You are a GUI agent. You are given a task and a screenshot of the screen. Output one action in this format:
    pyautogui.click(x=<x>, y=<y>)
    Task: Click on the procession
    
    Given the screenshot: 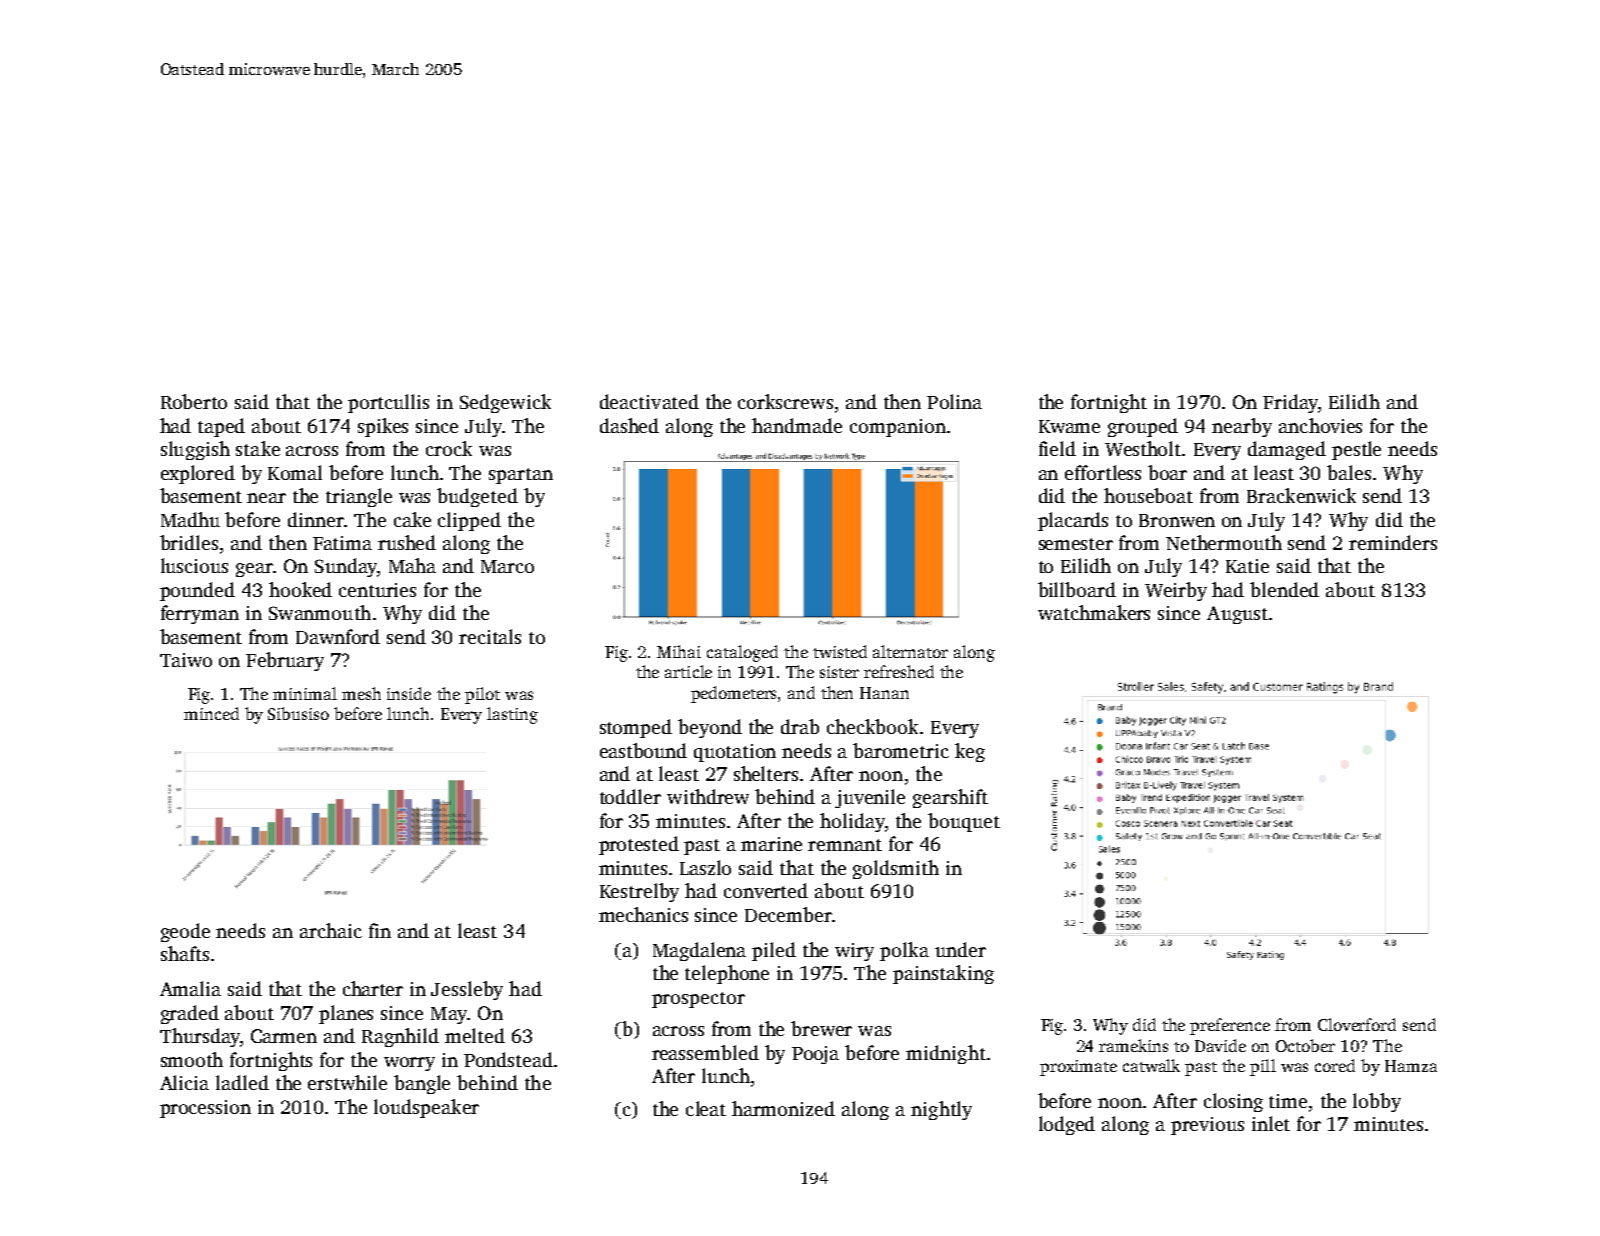 What is the action you would take?
    pyautogui.click(x=205, y=1109)
